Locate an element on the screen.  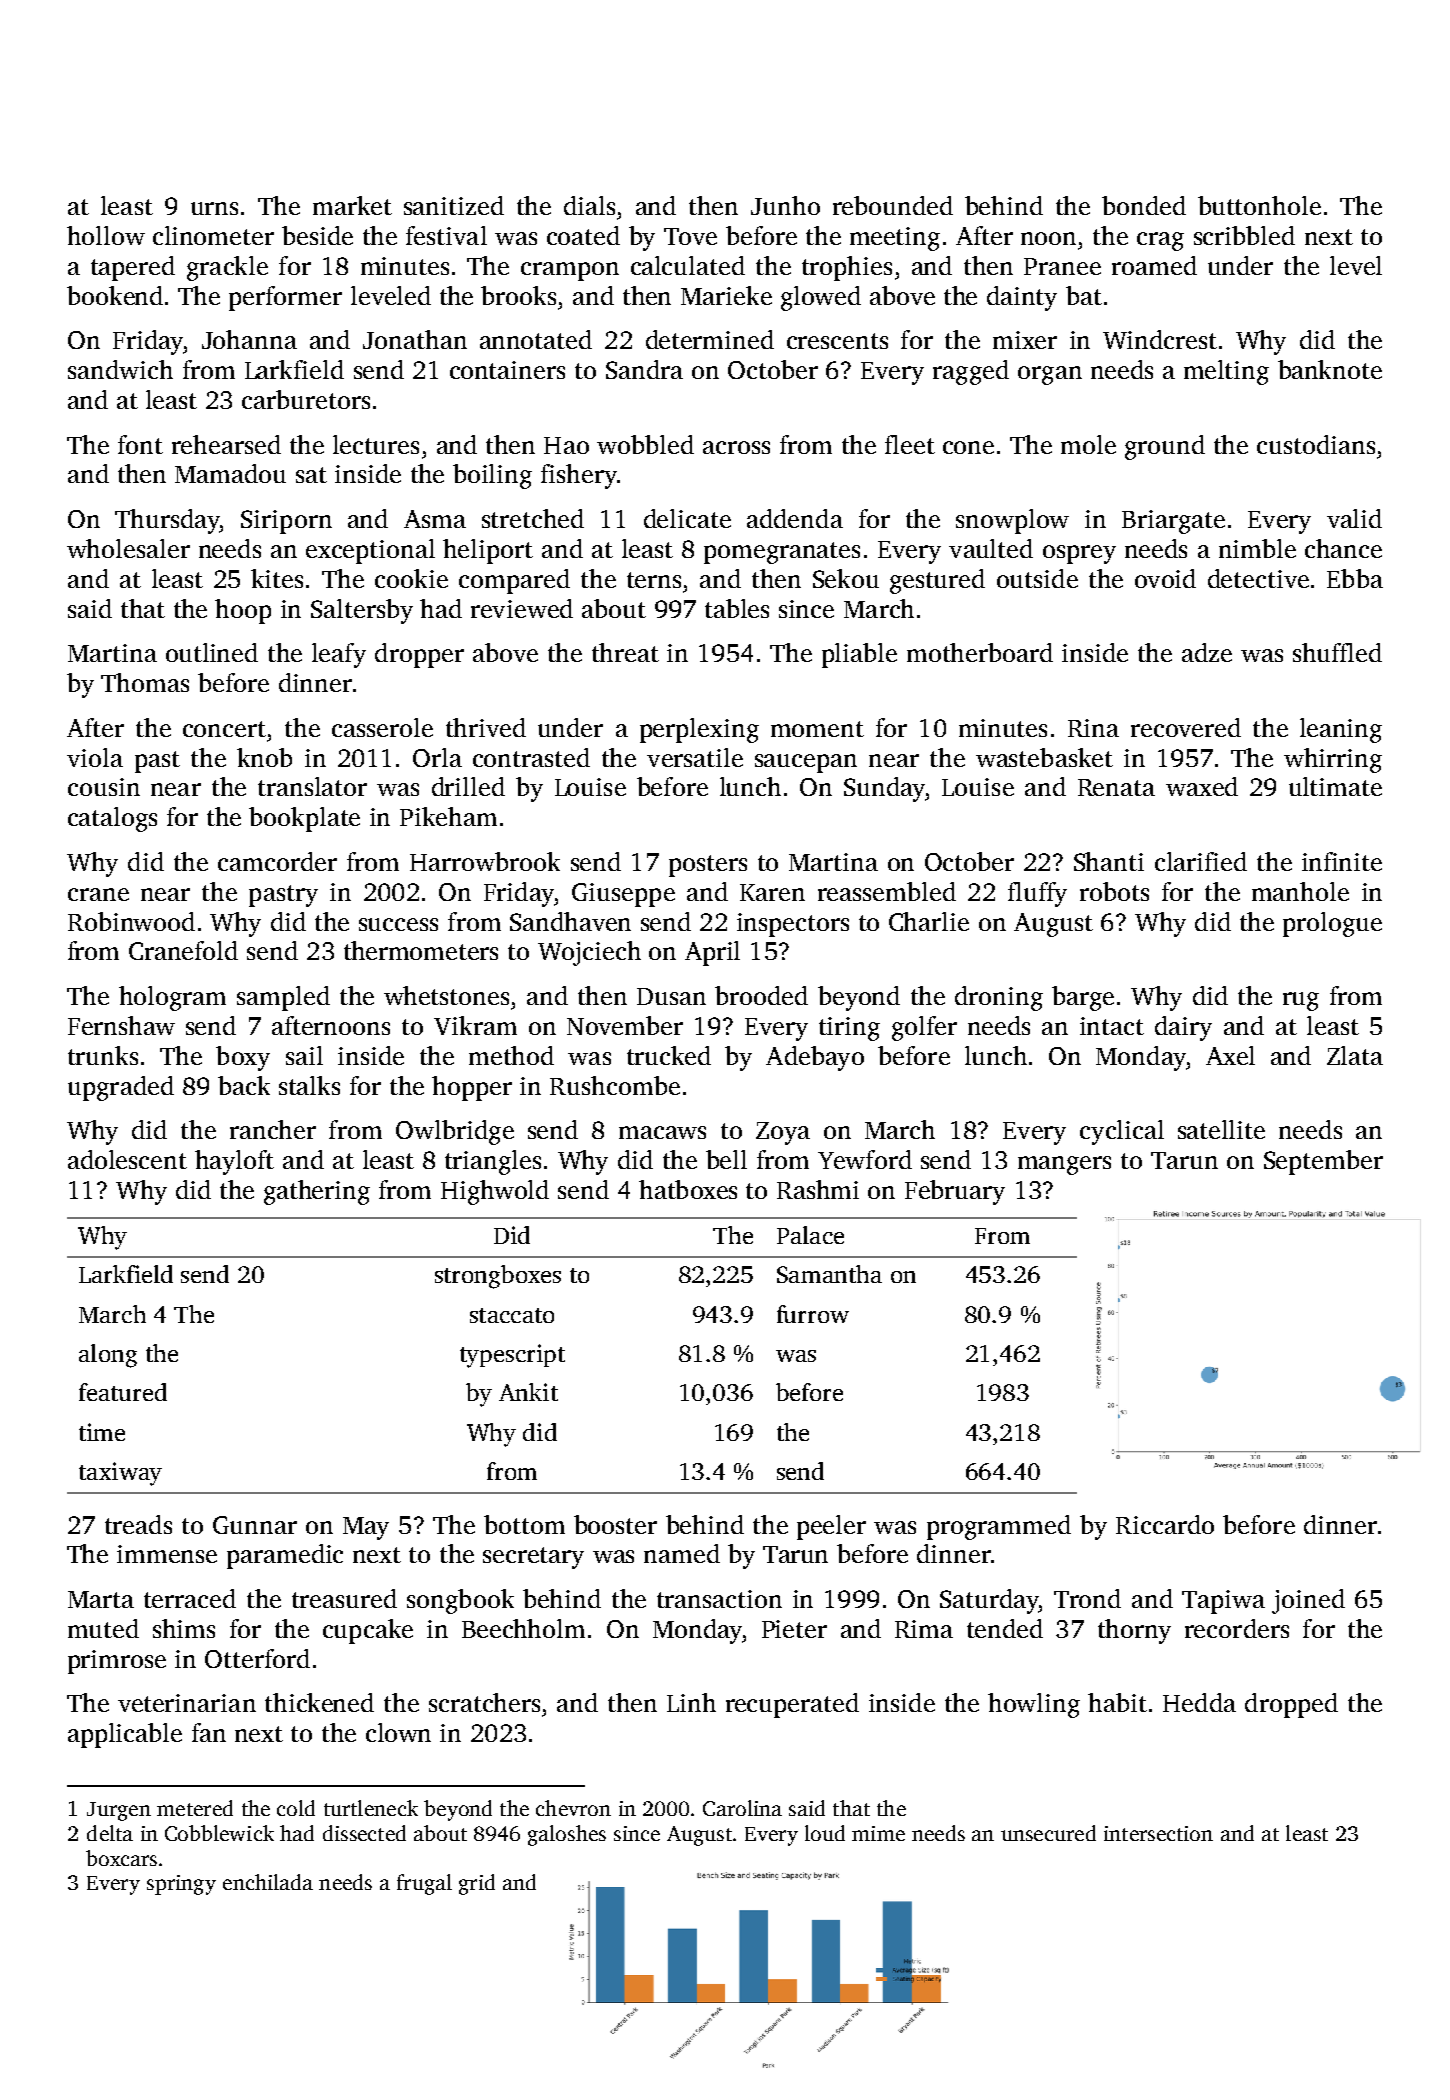
loud is located at coordinates (825, 1833).
